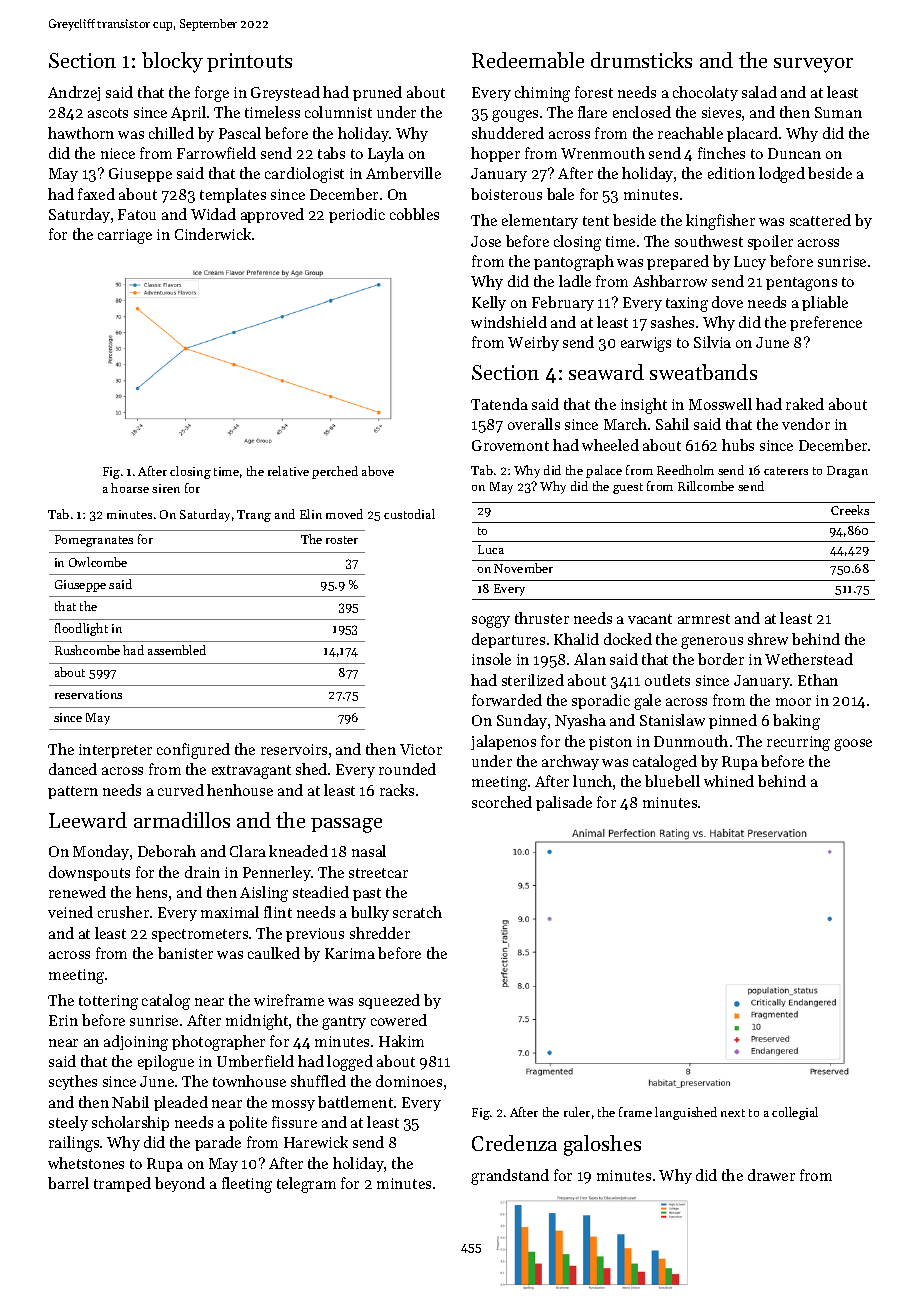 This screenshot has height=1308, width=924. What do you see at coordinates (377, 93) in the screenshot?
I see `pruned` at bounding box center [377, 93].
